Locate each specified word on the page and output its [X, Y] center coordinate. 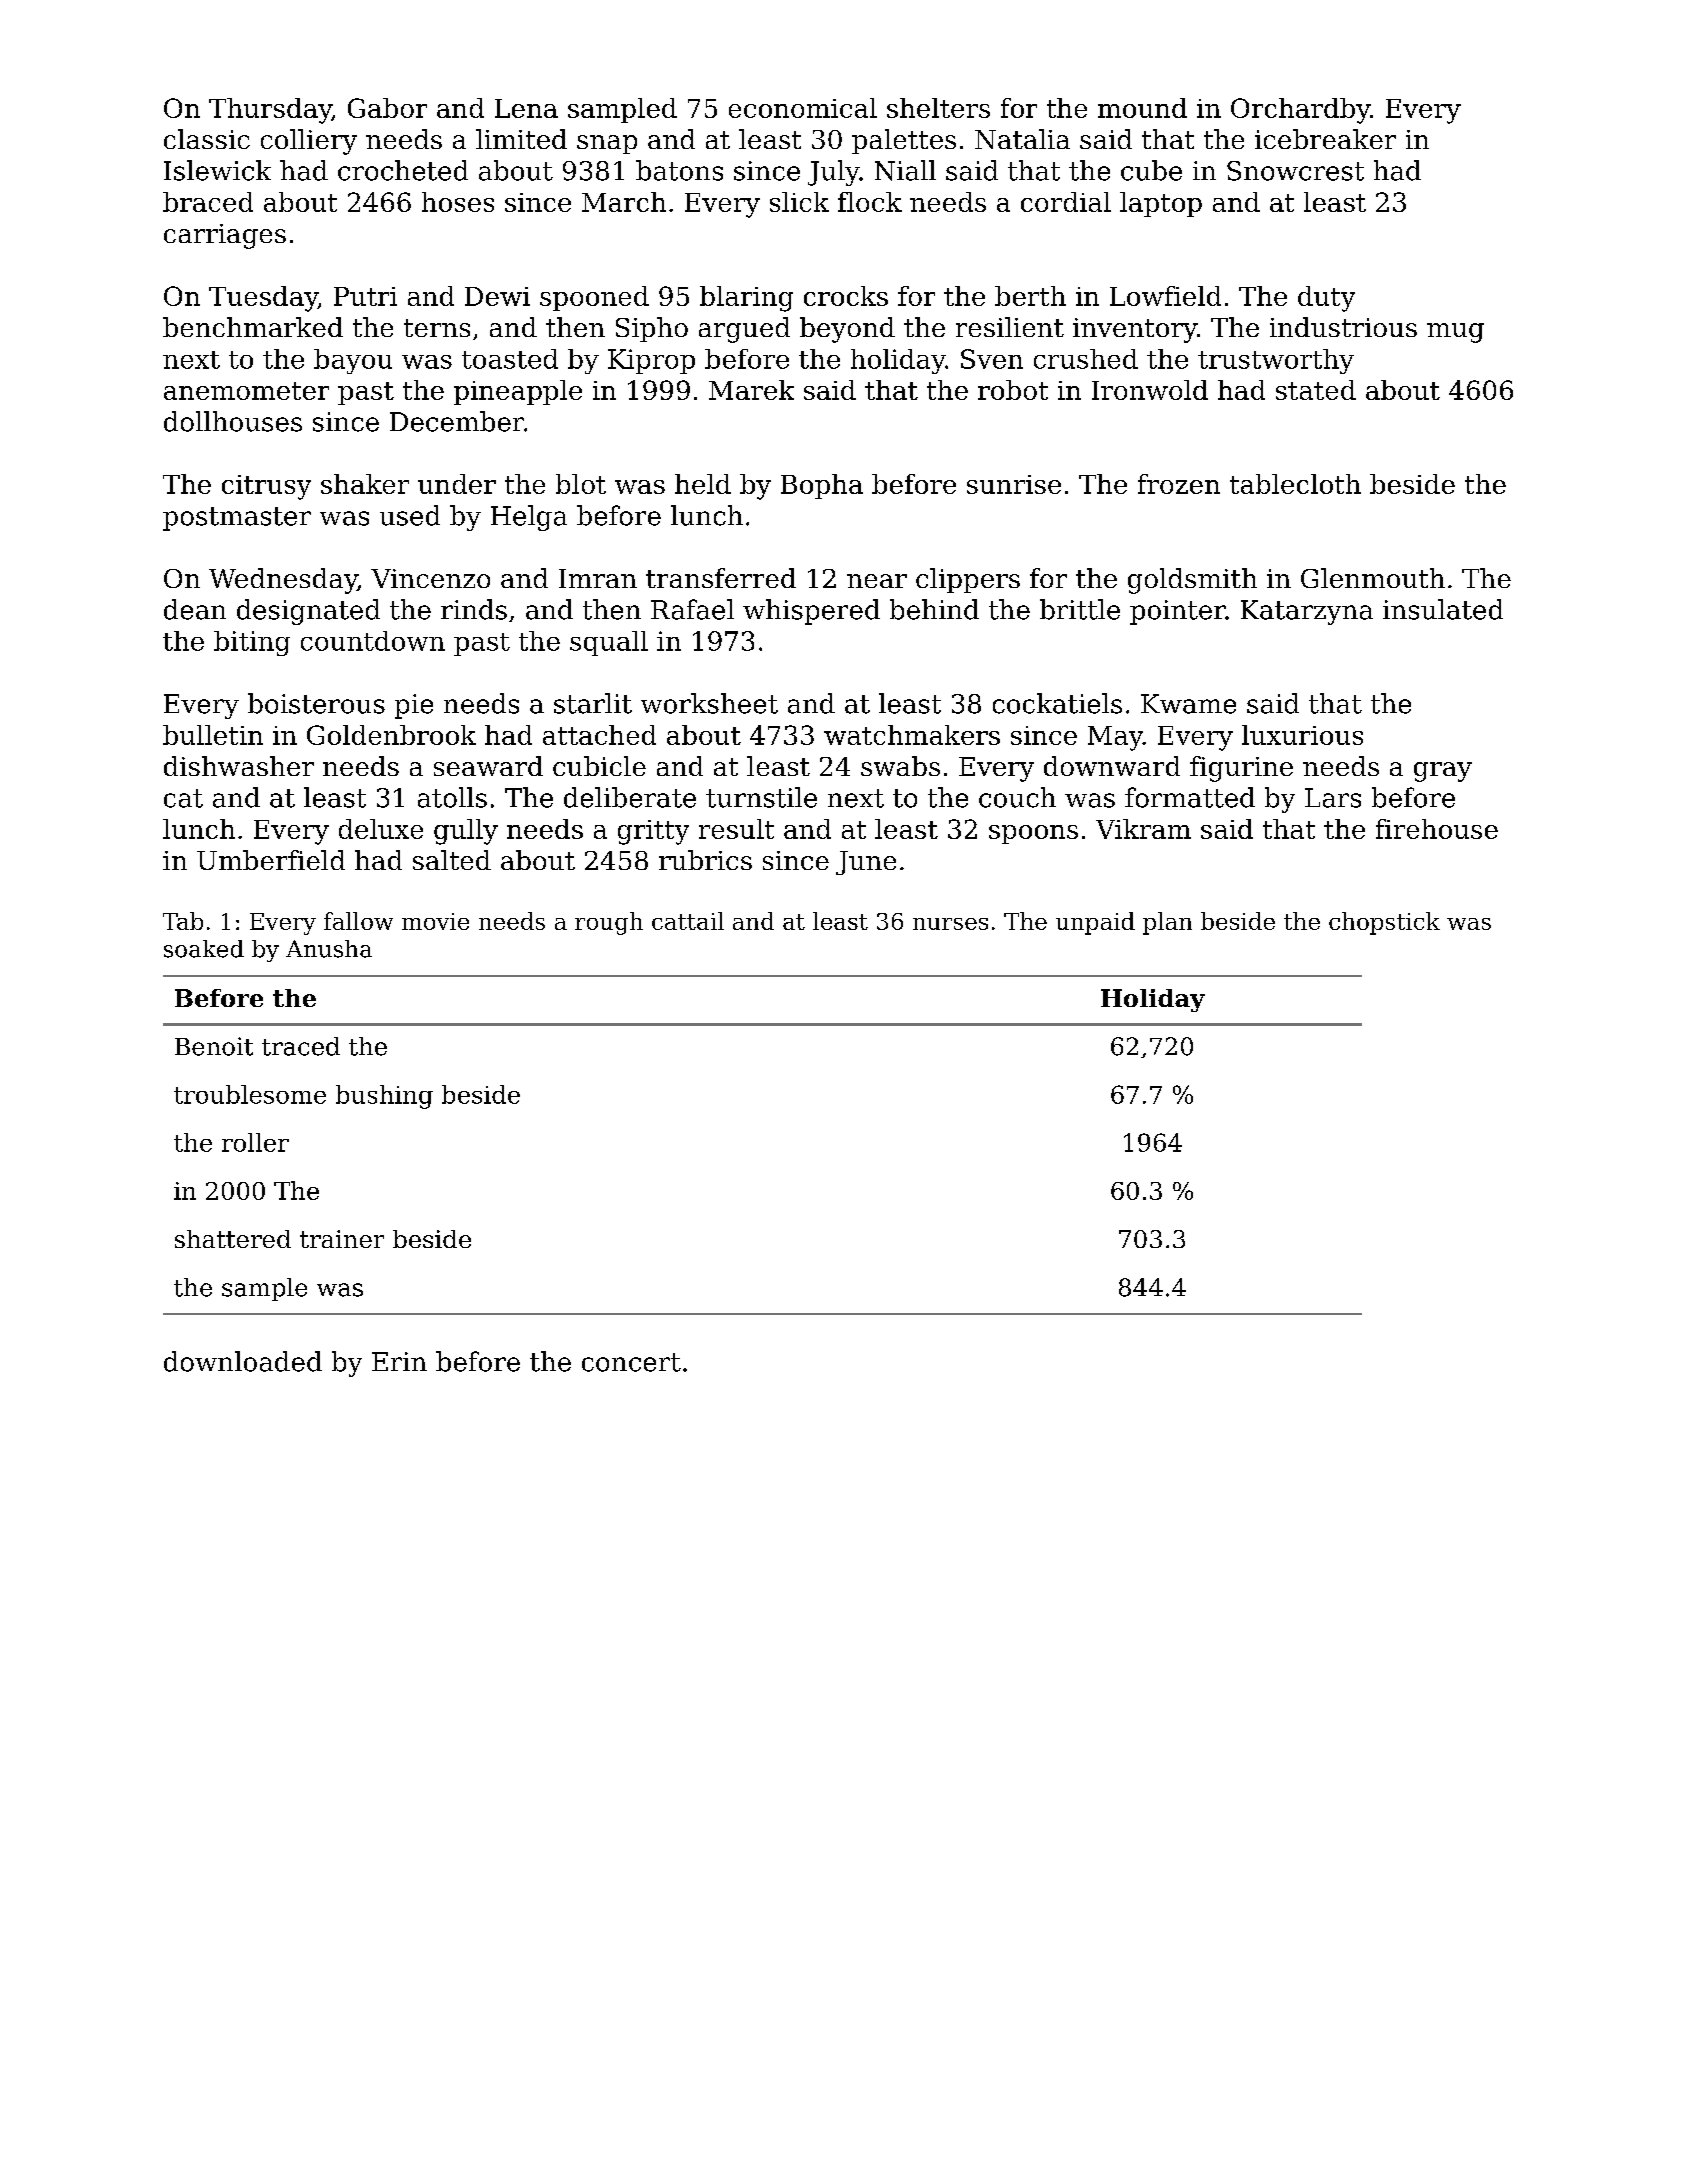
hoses [458, 202]
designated [308, 612]
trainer [342, 1239]
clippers [968, 580]
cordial [1066, 202]
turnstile [761, 797]
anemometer [246, 391]
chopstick [1384, 923]
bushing [384, 1097]
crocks [846, 296]
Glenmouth [1373, 578]
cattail [688, 921]
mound [1142, 108]
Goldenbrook [391, 735]
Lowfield [1165, 296]
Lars [1333, 798]
